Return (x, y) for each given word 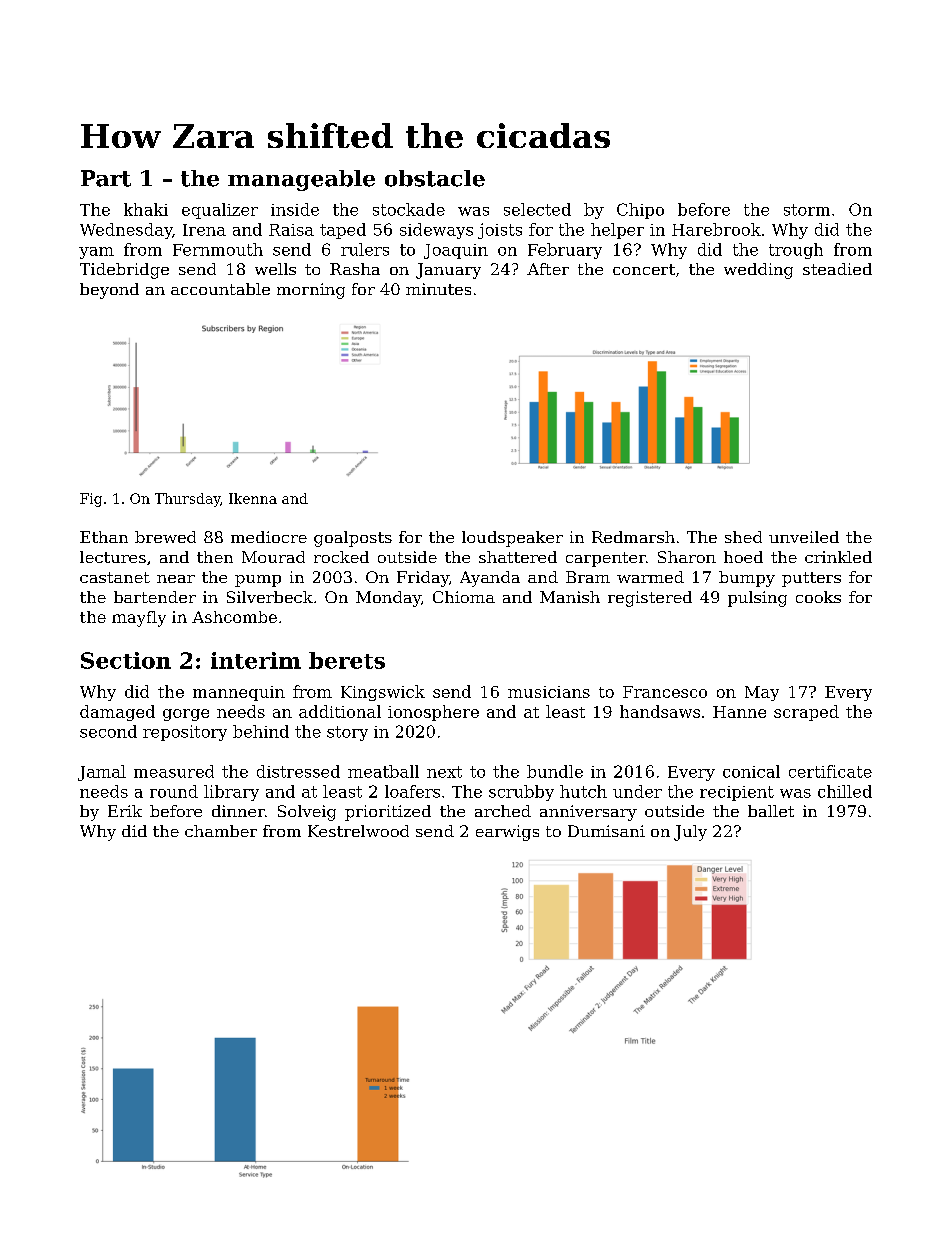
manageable (301, 180)
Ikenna (253, 498)
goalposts (353, 539)
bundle (555, 771)
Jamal (102, 773)
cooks (818, 597)
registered (650, 599)
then (215, 557)
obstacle (435, 178)
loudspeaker (512, 539)
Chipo (640, 211)
